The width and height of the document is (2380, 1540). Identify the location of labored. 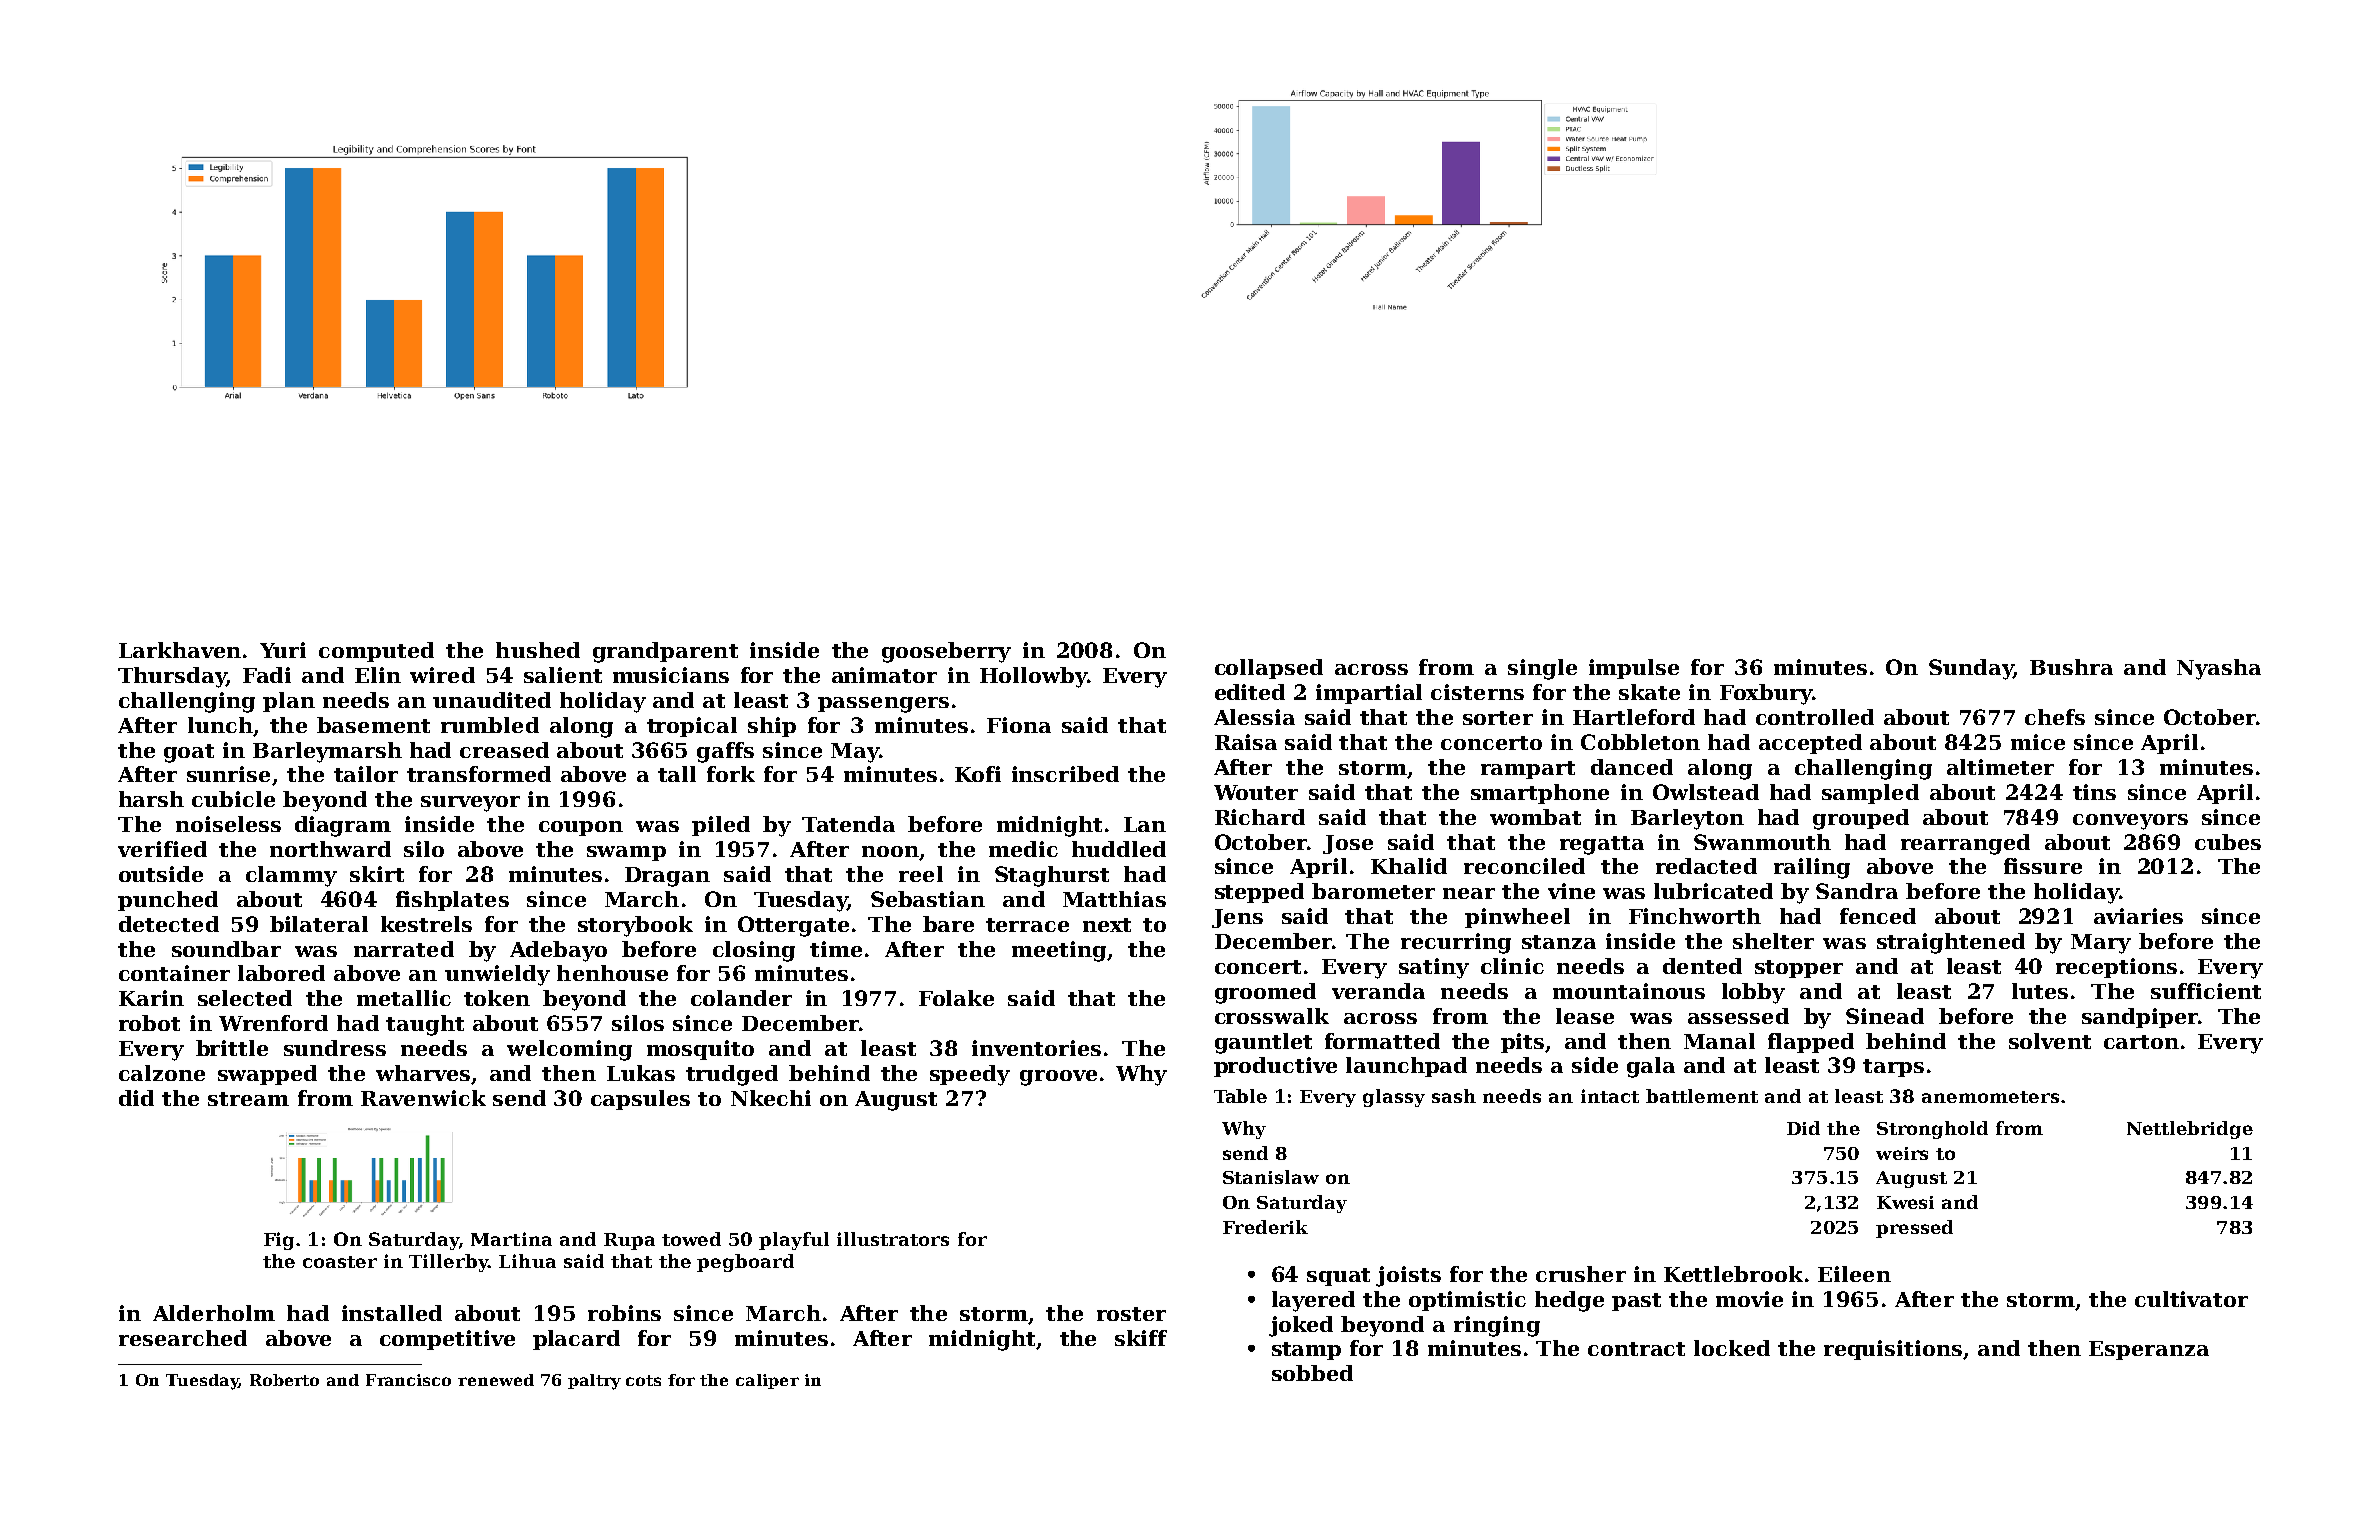
(281, 973).
